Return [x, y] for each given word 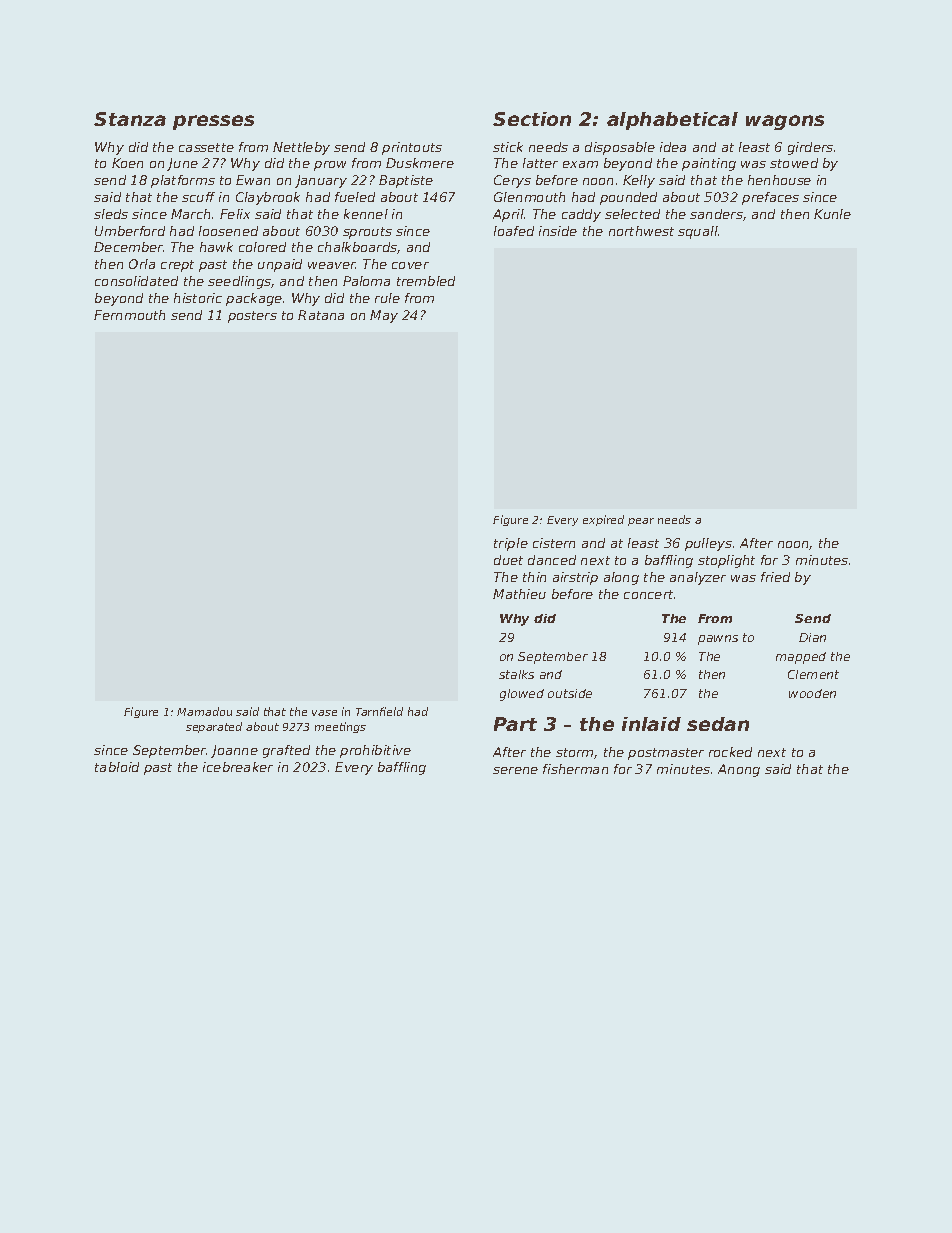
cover [410, 265]
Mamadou [204, 711]
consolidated [136, 281]
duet [508, 560]
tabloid [117, 767]
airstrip [575, 578]
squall [698, 232]
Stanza [130, 119]
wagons [785, 122]
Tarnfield [379, 711]
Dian [812, 637]
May [384, 316]
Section [532, 119]
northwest [641, 231]
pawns [718, 640]
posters [252, 317]
